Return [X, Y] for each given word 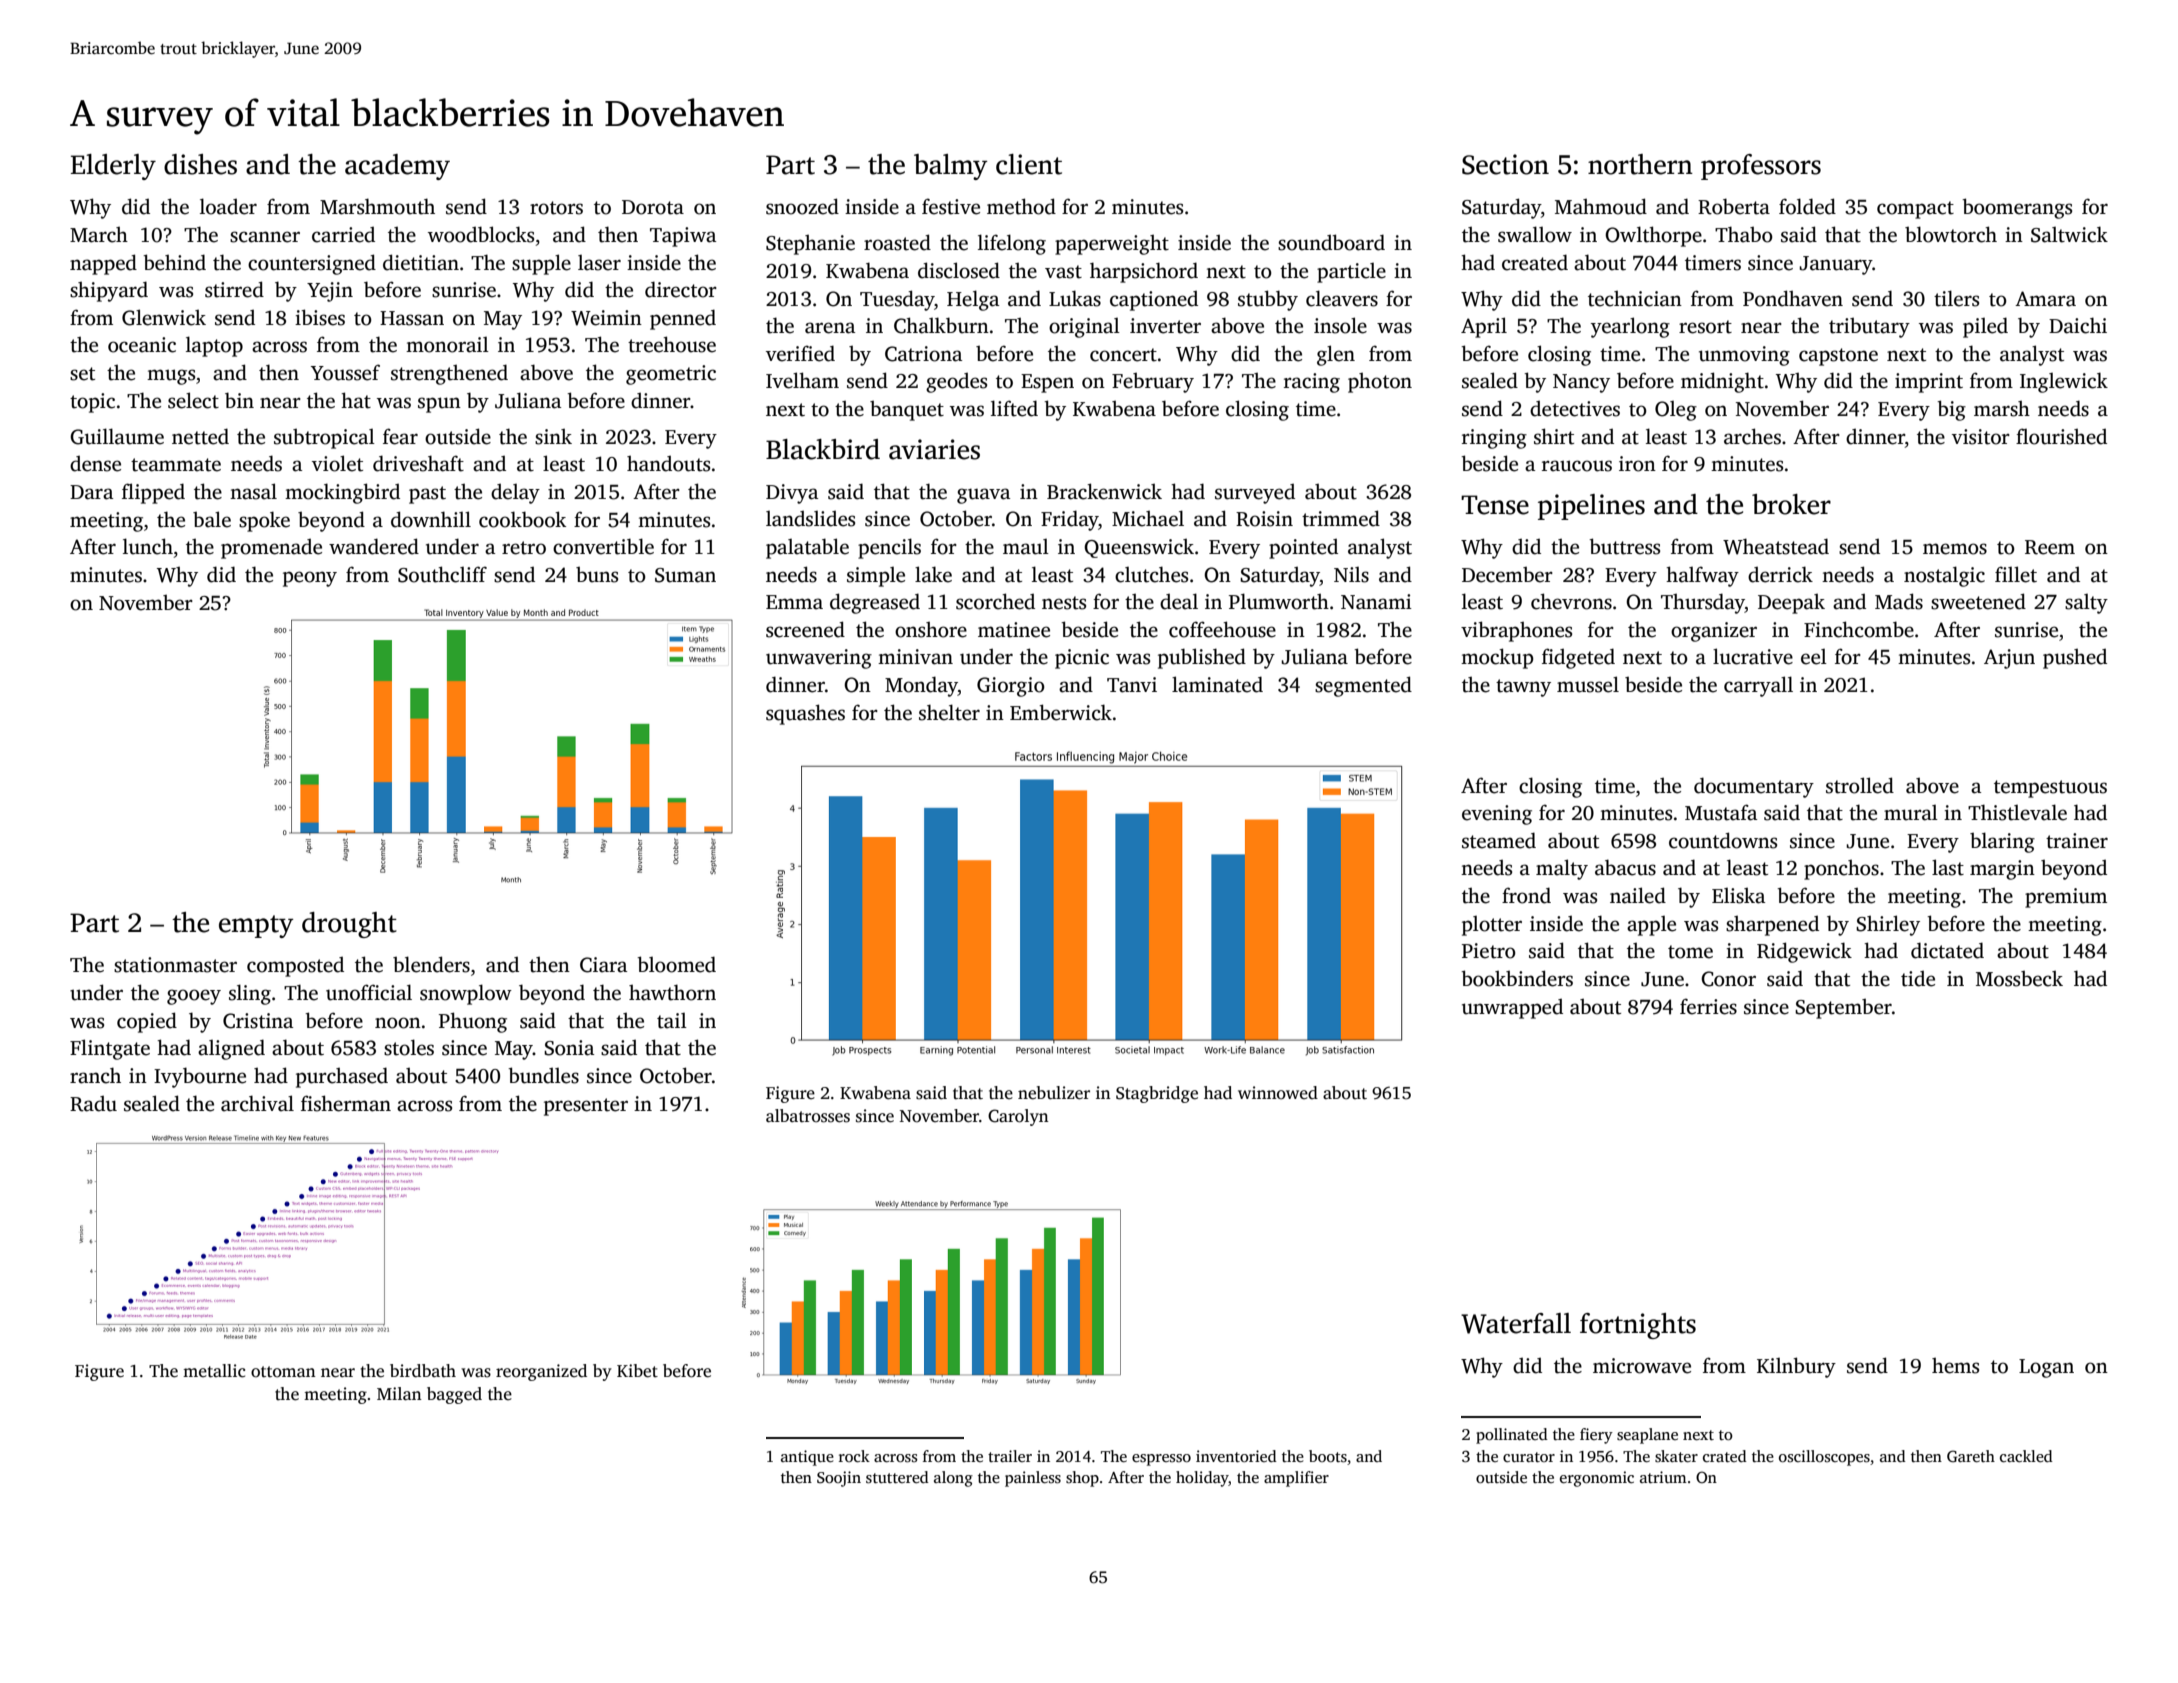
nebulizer [1054, 1093]
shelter [949, 712]
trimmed [1341, 518]
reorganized [541, 1372]
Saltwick [2069, 234]
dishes [200, 164]
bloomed [676, 964]
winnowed [1278, 1093]
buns [597, 574]
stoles [409, 1047]
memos [1955, 549]
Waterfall [1516, 1323]
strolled [1860, 785]
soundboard [1331, 242]
